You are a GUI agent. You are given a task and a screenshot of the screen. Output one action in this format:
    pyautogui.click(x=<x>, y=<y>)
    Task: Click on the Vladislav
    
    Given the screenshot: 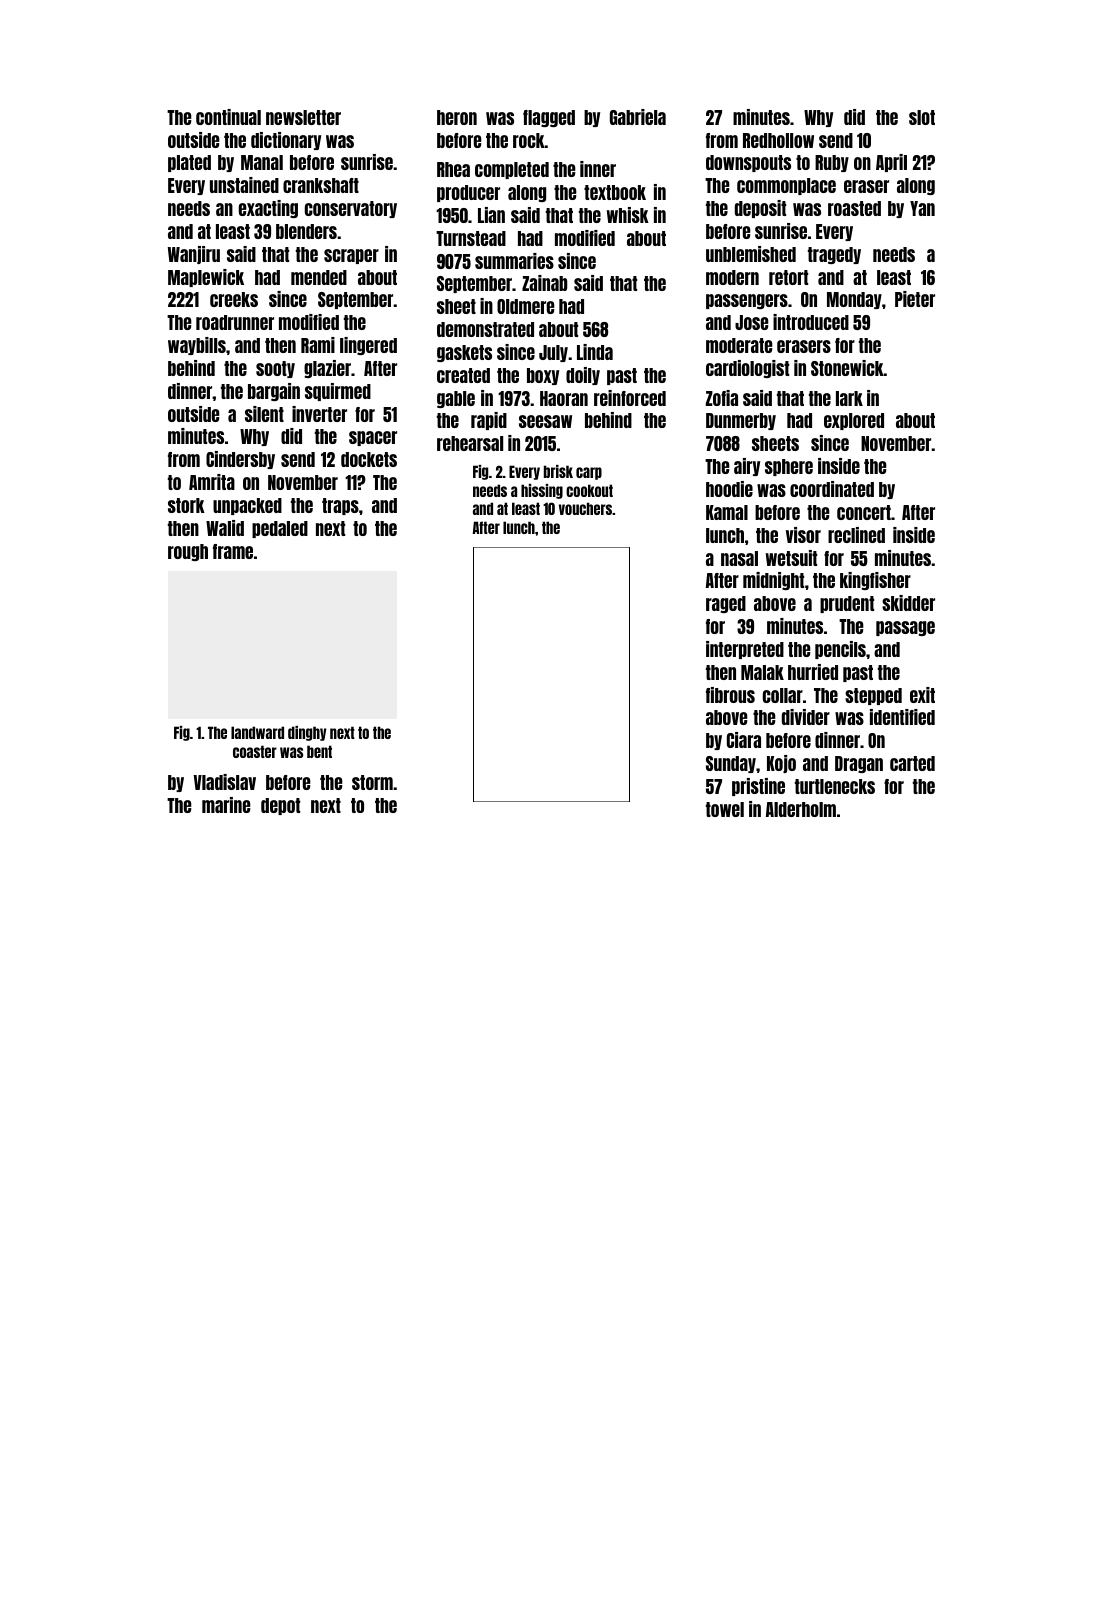 What is the action you would take?
    pyautogui.click(x=224, y=782)
